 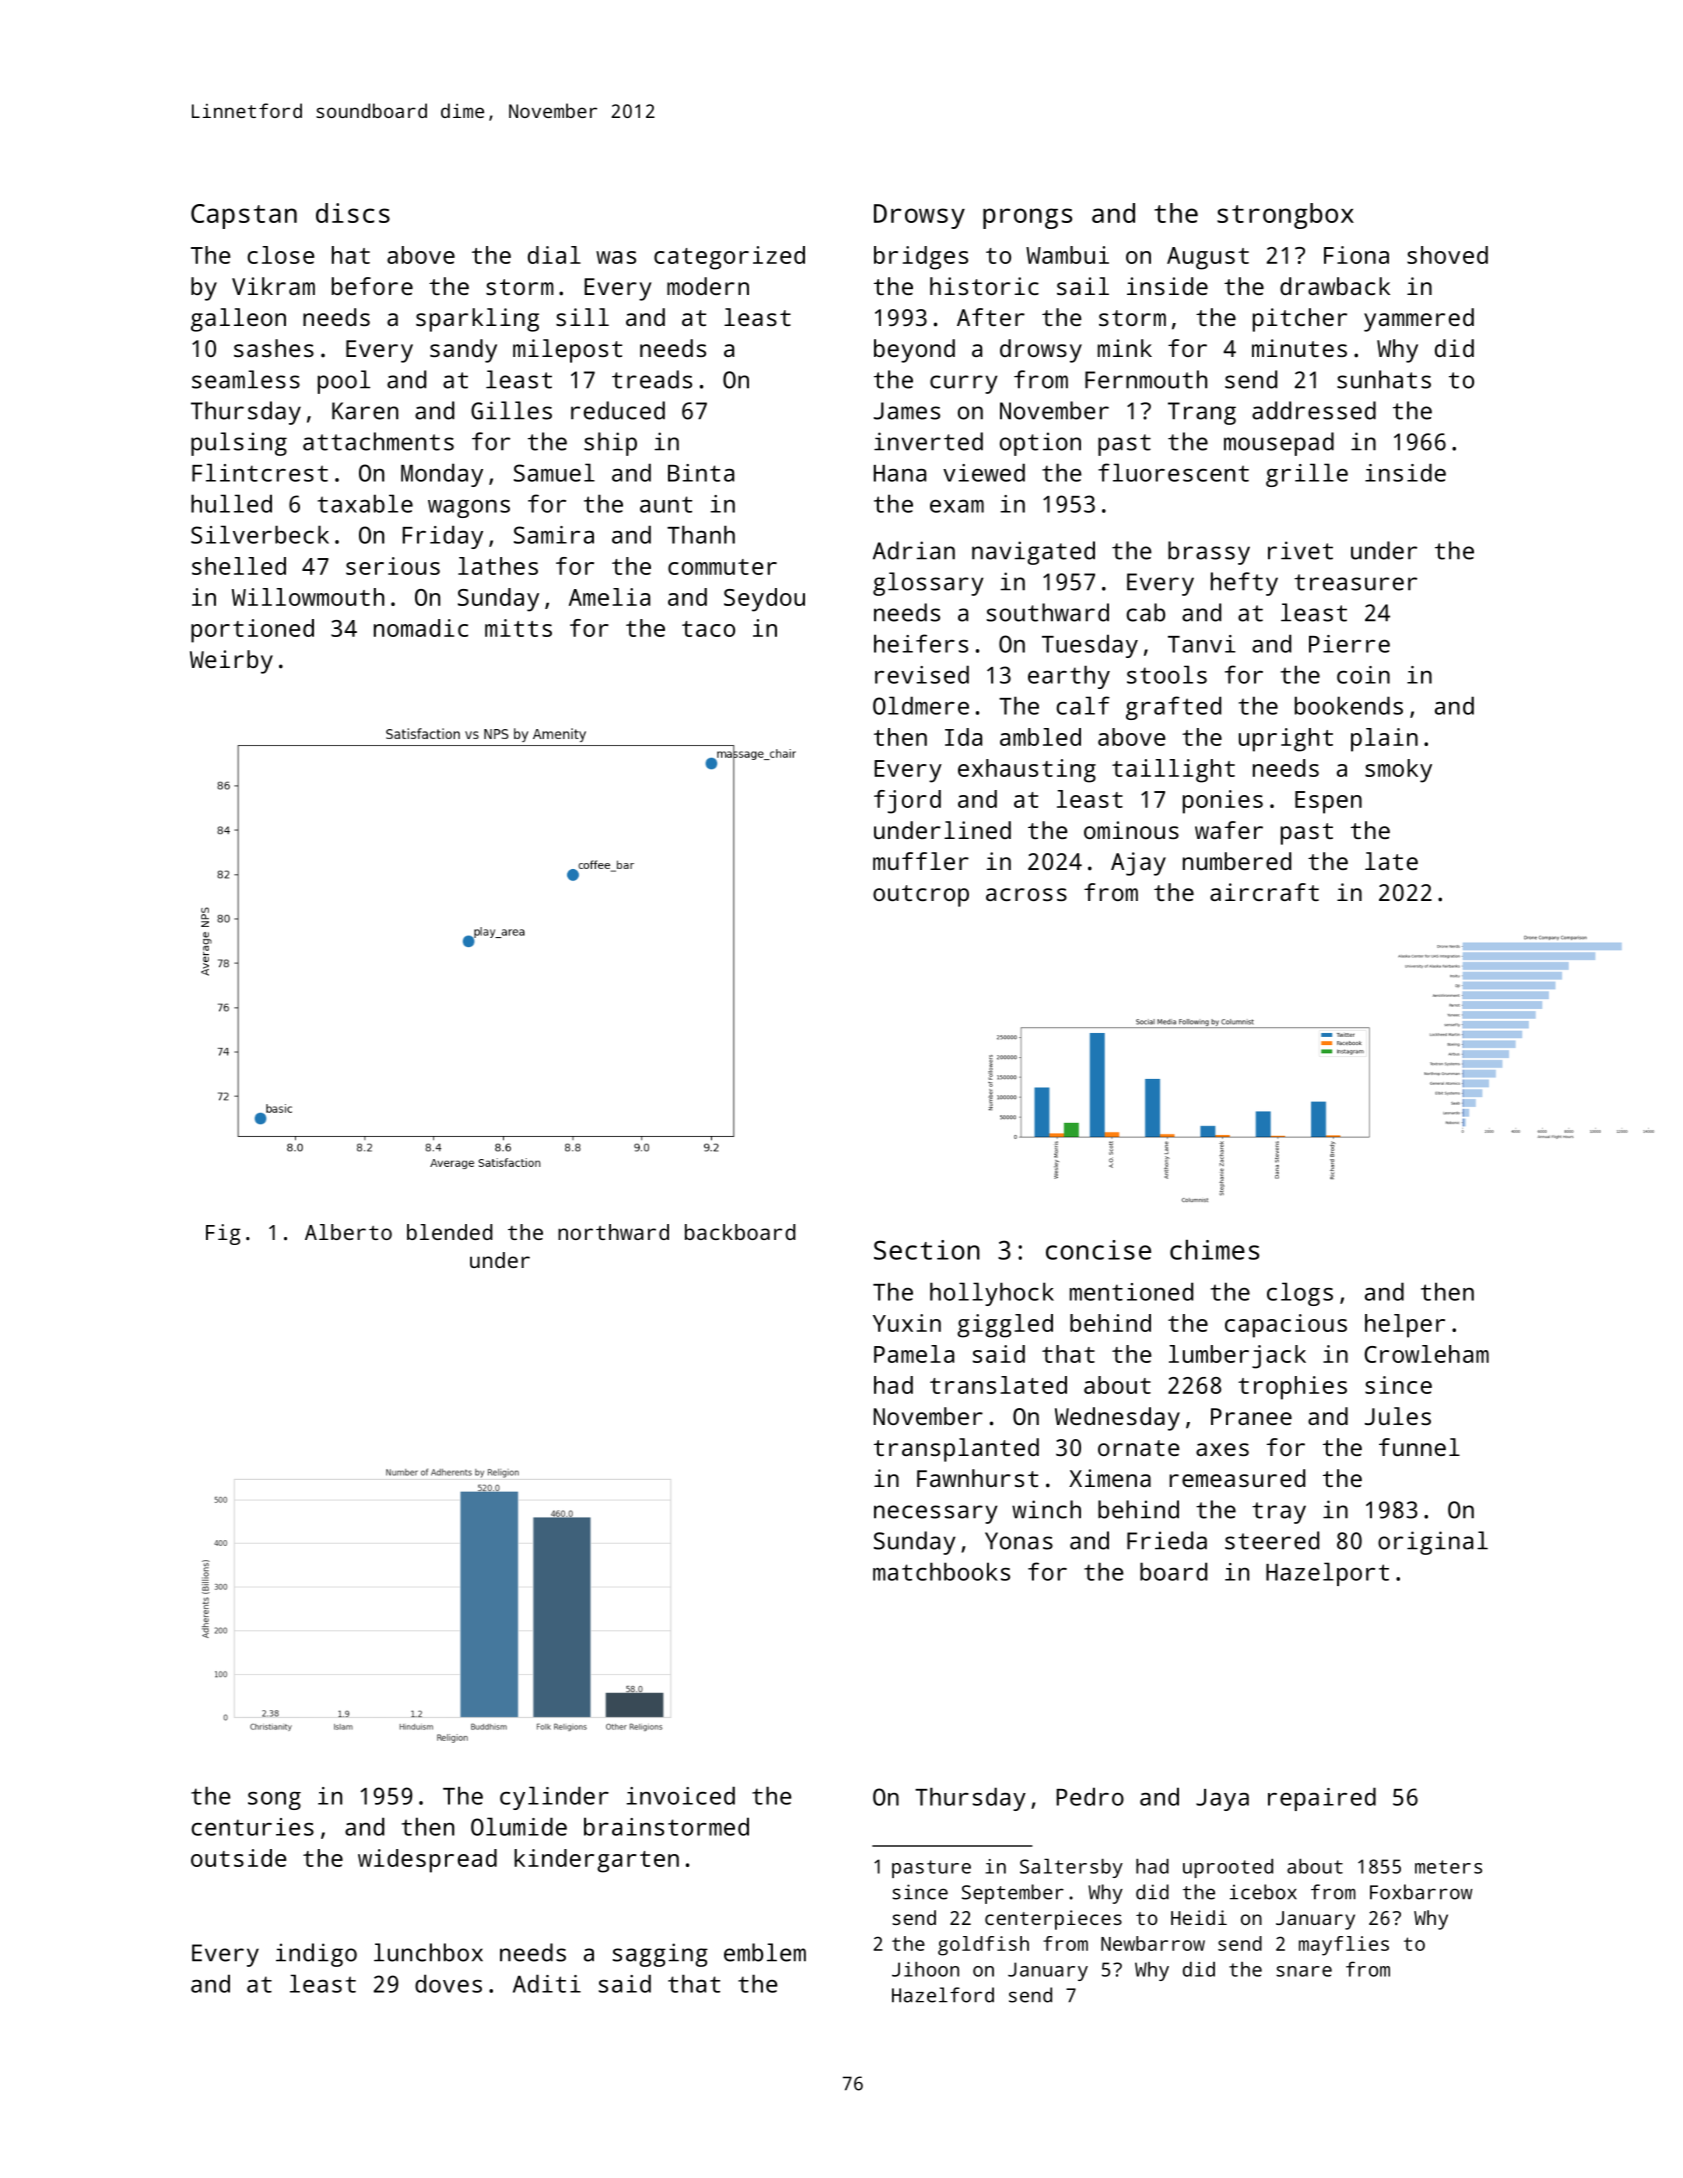 I want to click on strongbox, so click(x=1285, y=216).
